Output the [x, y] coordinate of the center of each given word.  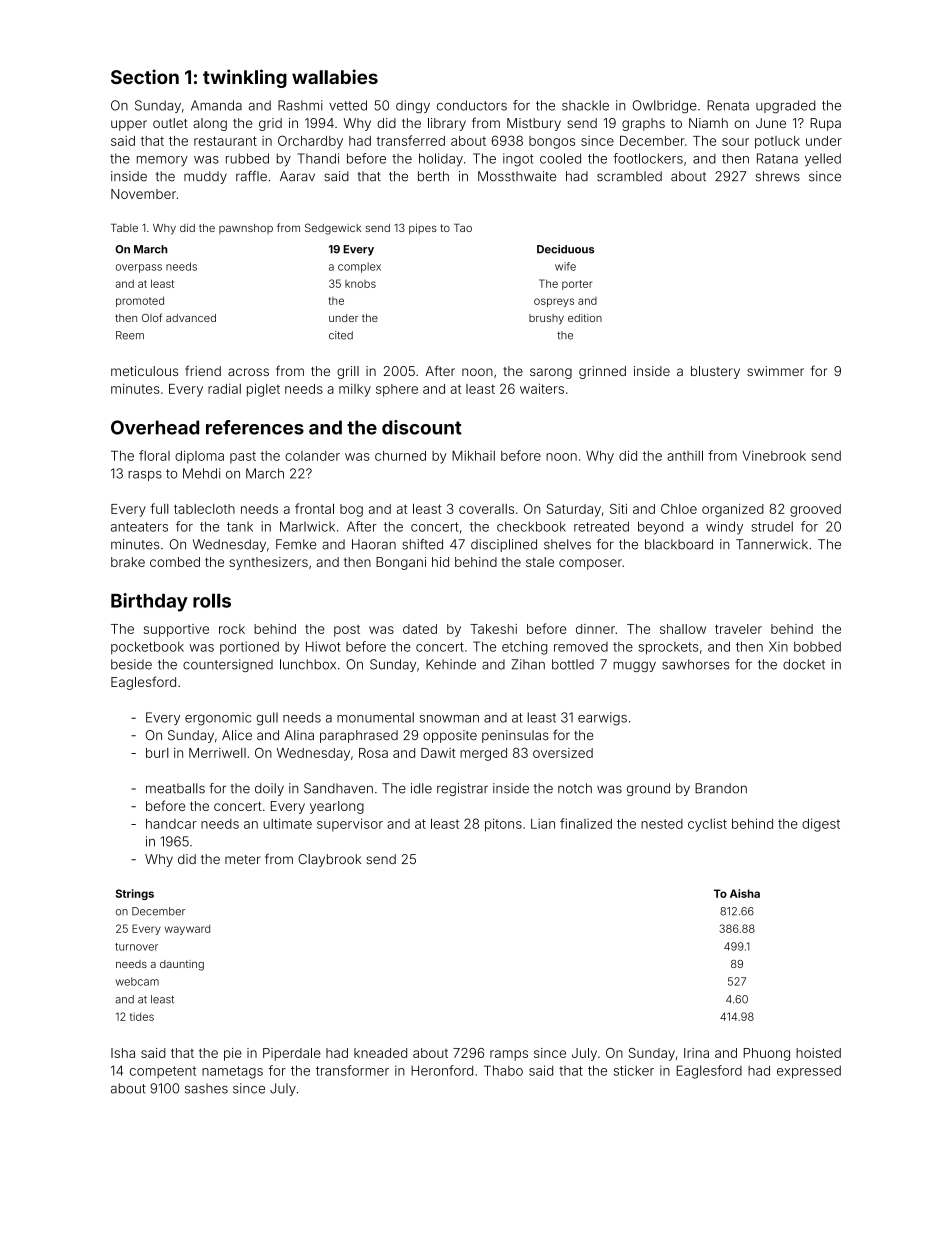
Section [145, 76]
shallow [683, 629]
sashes [206, 1088]
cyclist [707, 825]
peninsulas [515, 736]
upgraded [785, 107]
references [255, 427]
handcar [171, 824]
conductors [472, 105]
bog [351, 510]
